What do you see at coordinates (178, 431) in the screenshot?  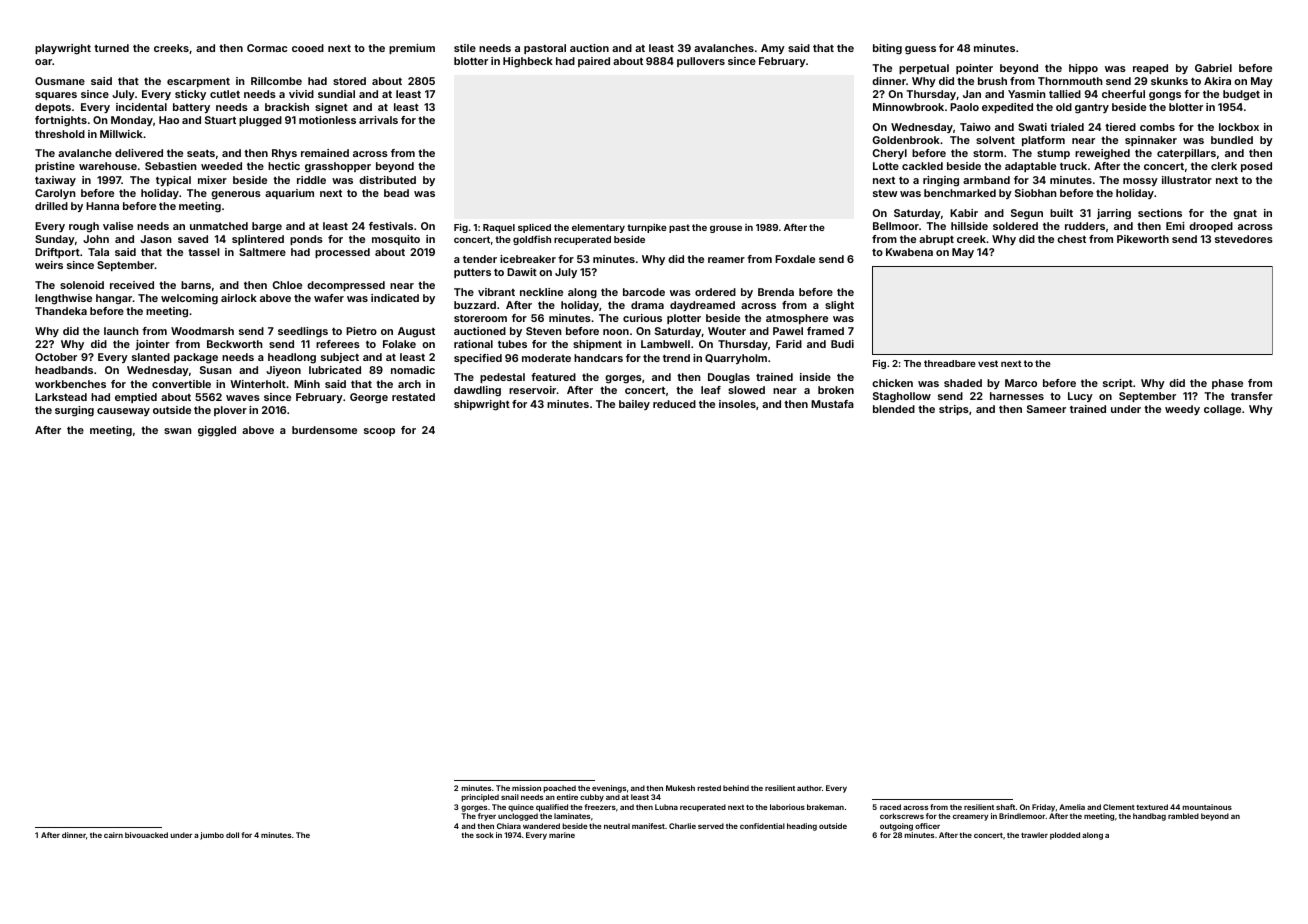 I see `swan` at bounding box center [178, 431].
